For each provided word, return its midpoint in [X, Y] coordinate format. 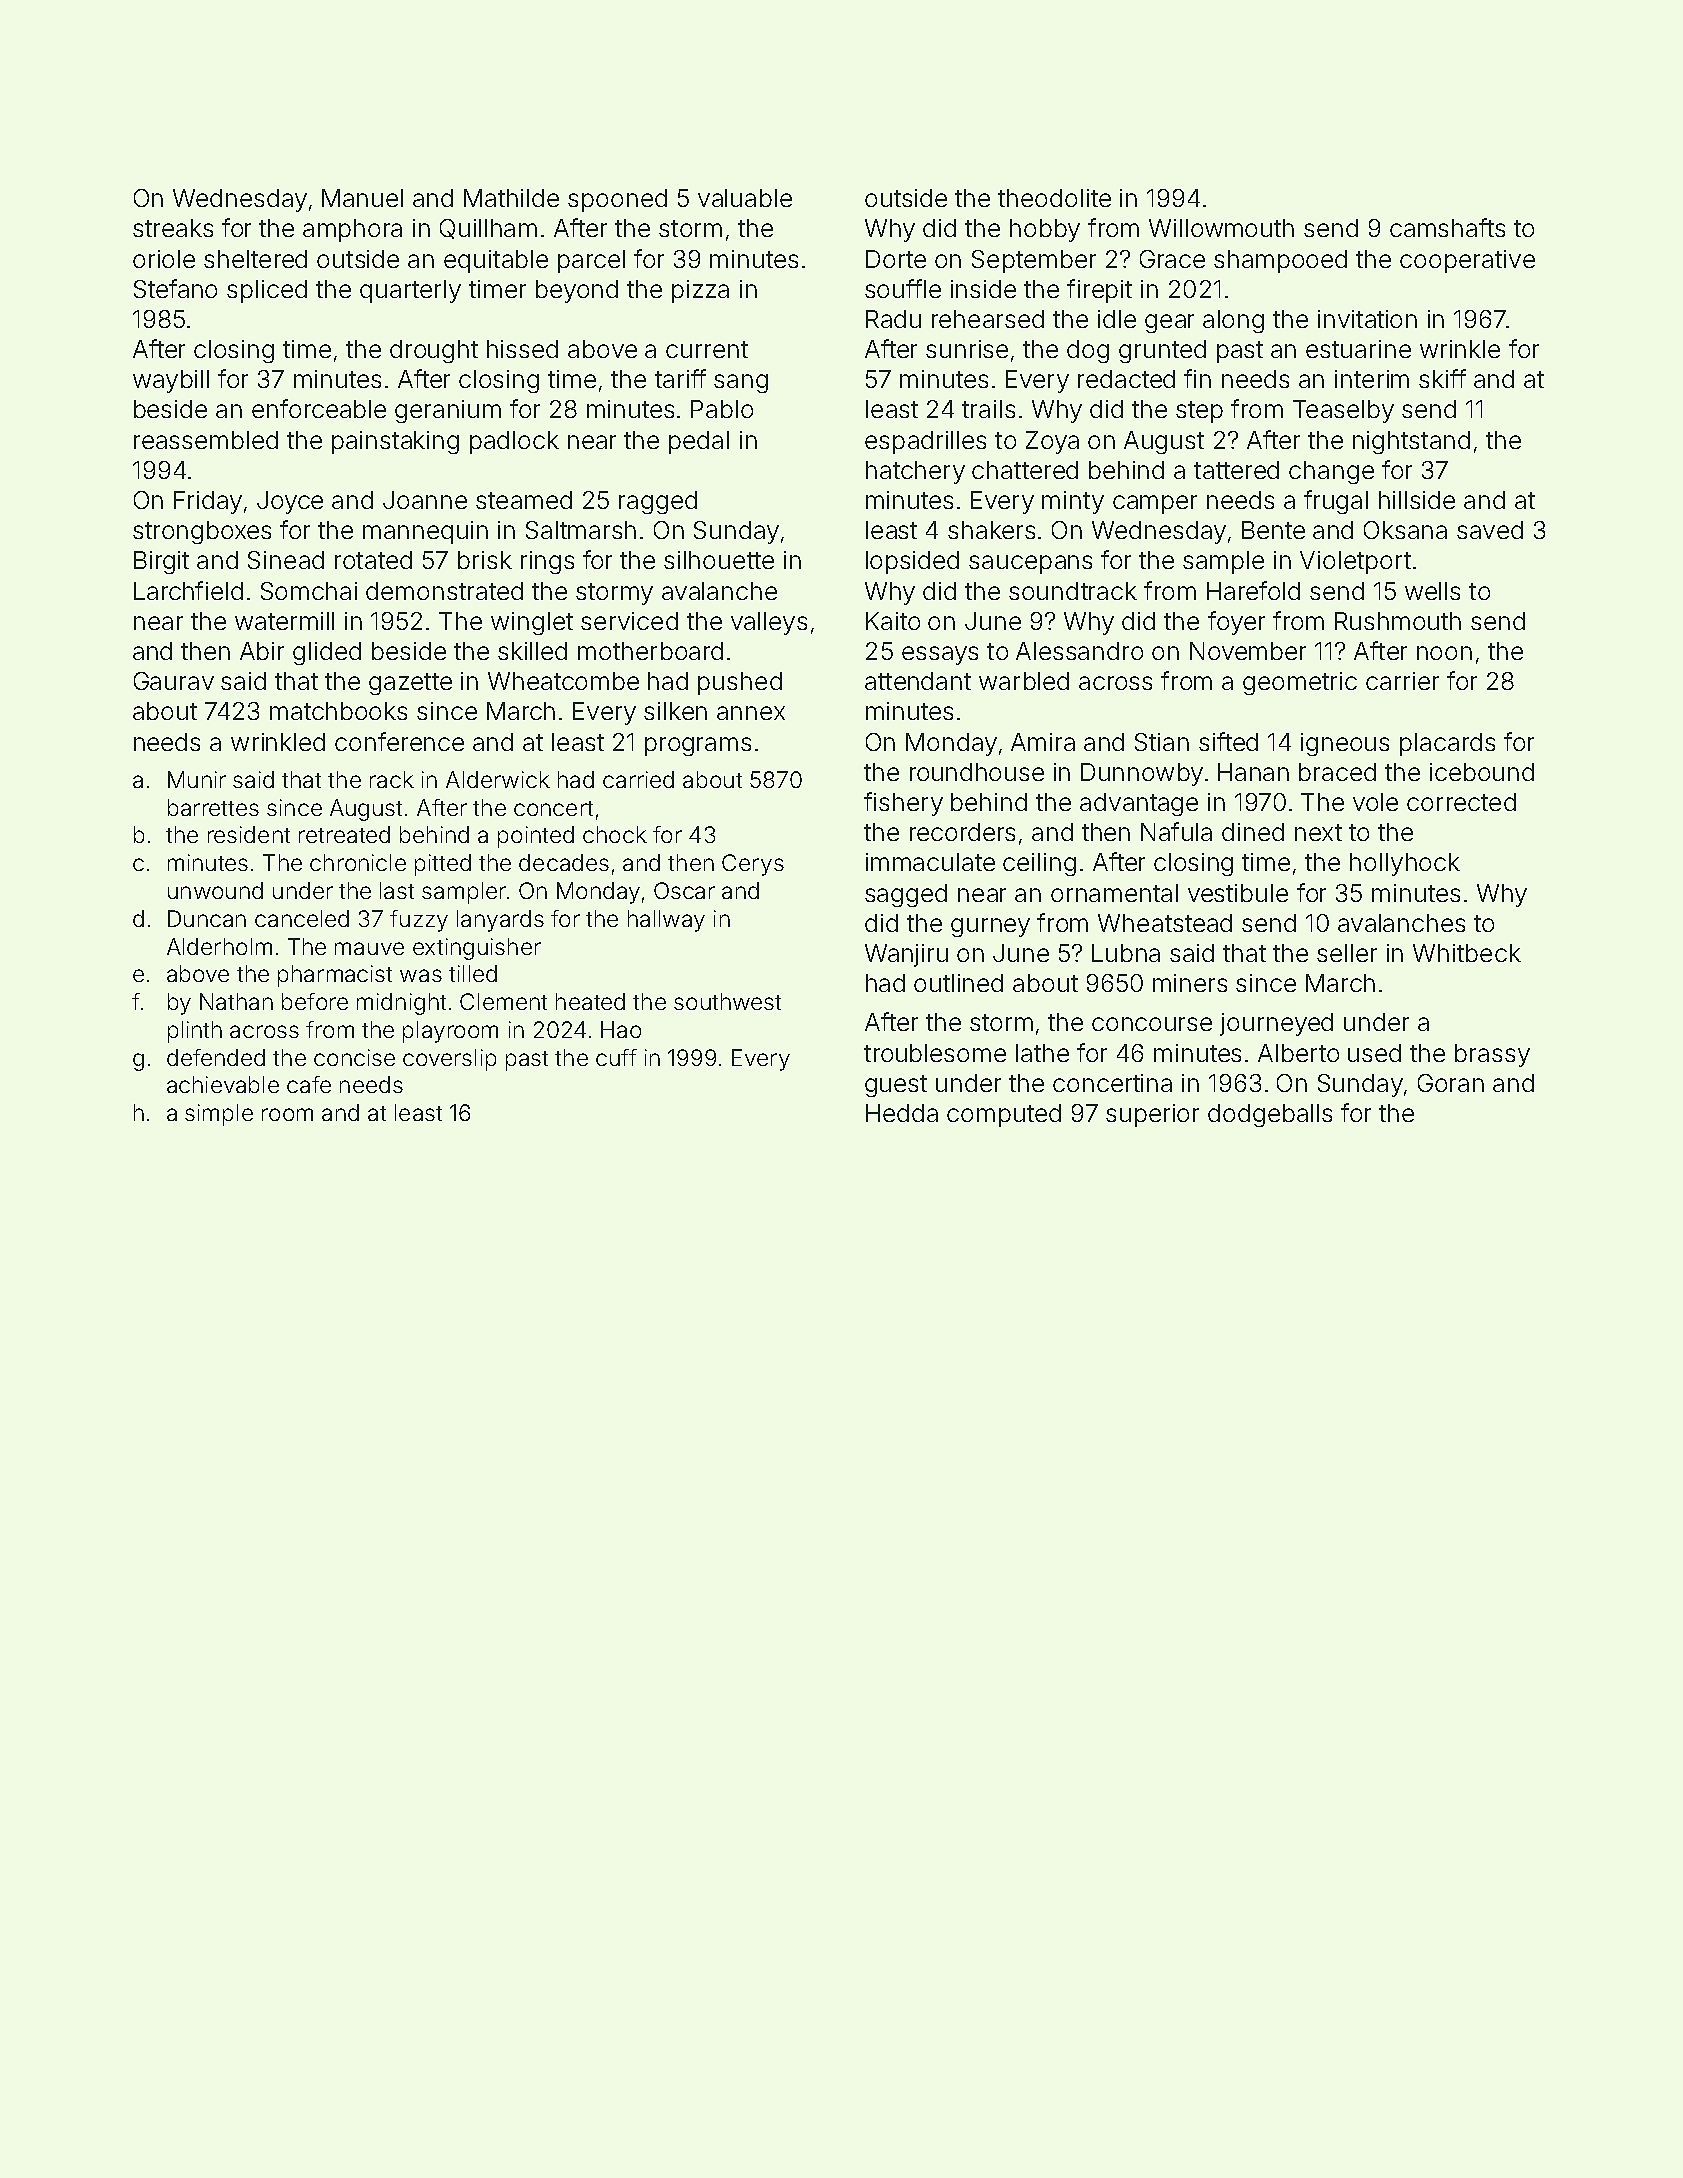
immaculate [930, 862]
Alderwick [498, 779]
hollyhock [1405, 864]
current [707, 349]
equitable [496, 261]
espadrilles [925, 442]
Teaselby [1343, 411]
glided [327, 653]
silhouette [719, 560]
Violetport [1355, 562]
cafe [309, 1084]
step [1199, 412]
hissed [522, 349]
